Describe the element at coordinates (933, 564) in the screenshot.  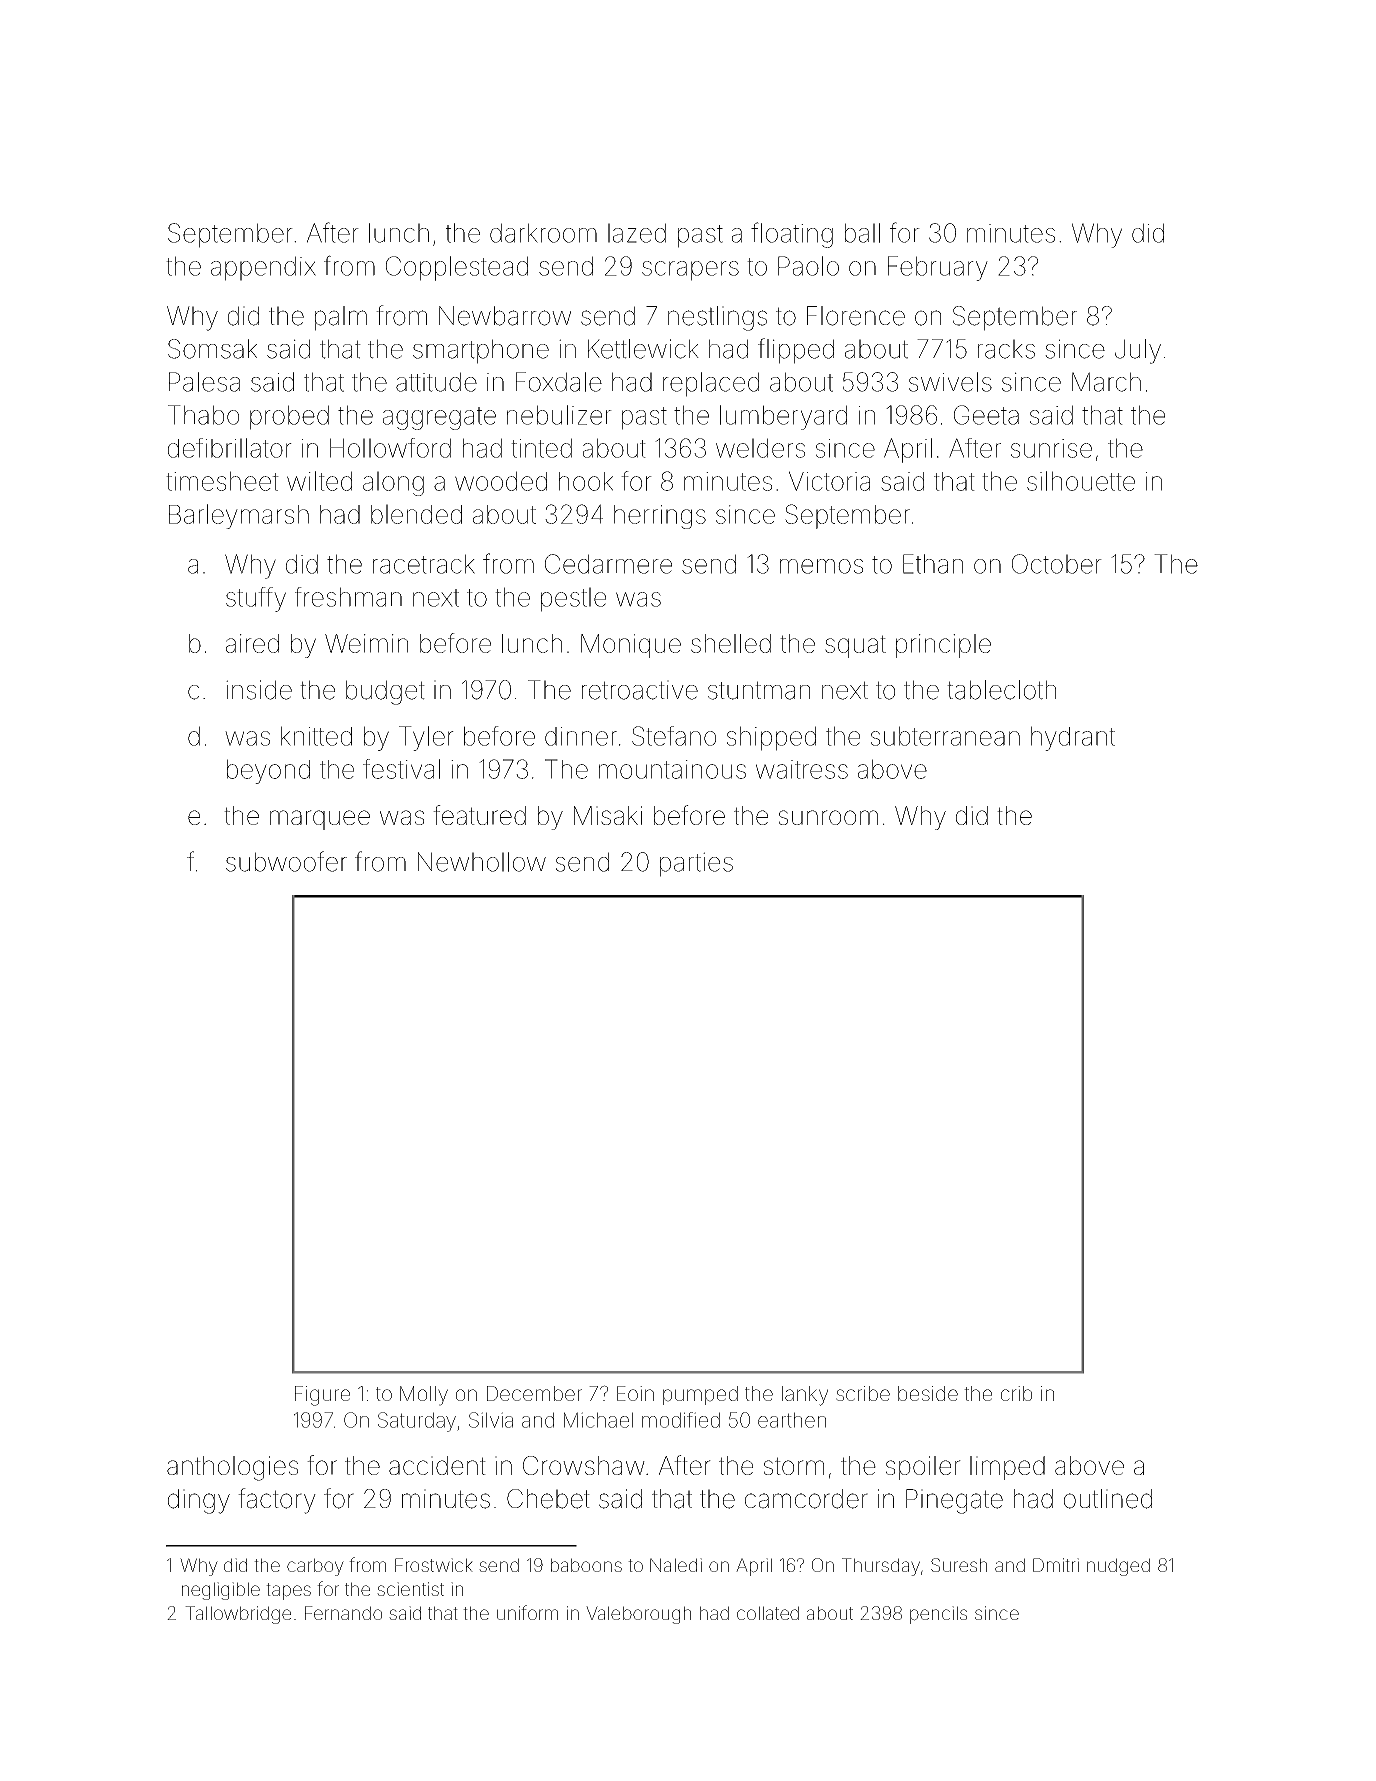
I see `Ethan` at that location.
